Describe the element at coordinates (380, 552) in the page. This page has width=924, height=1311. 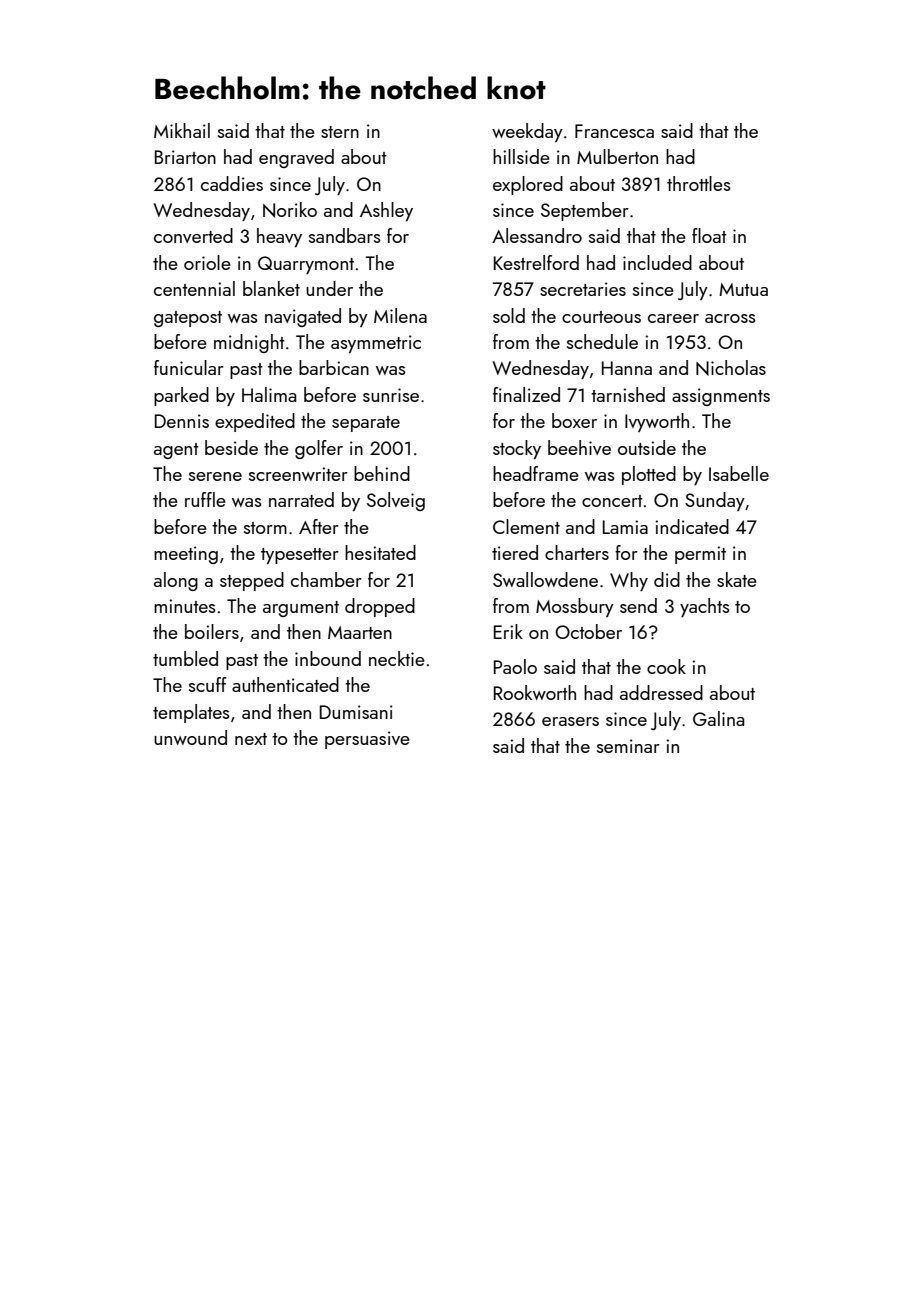
I see `hesitated` at that location.
